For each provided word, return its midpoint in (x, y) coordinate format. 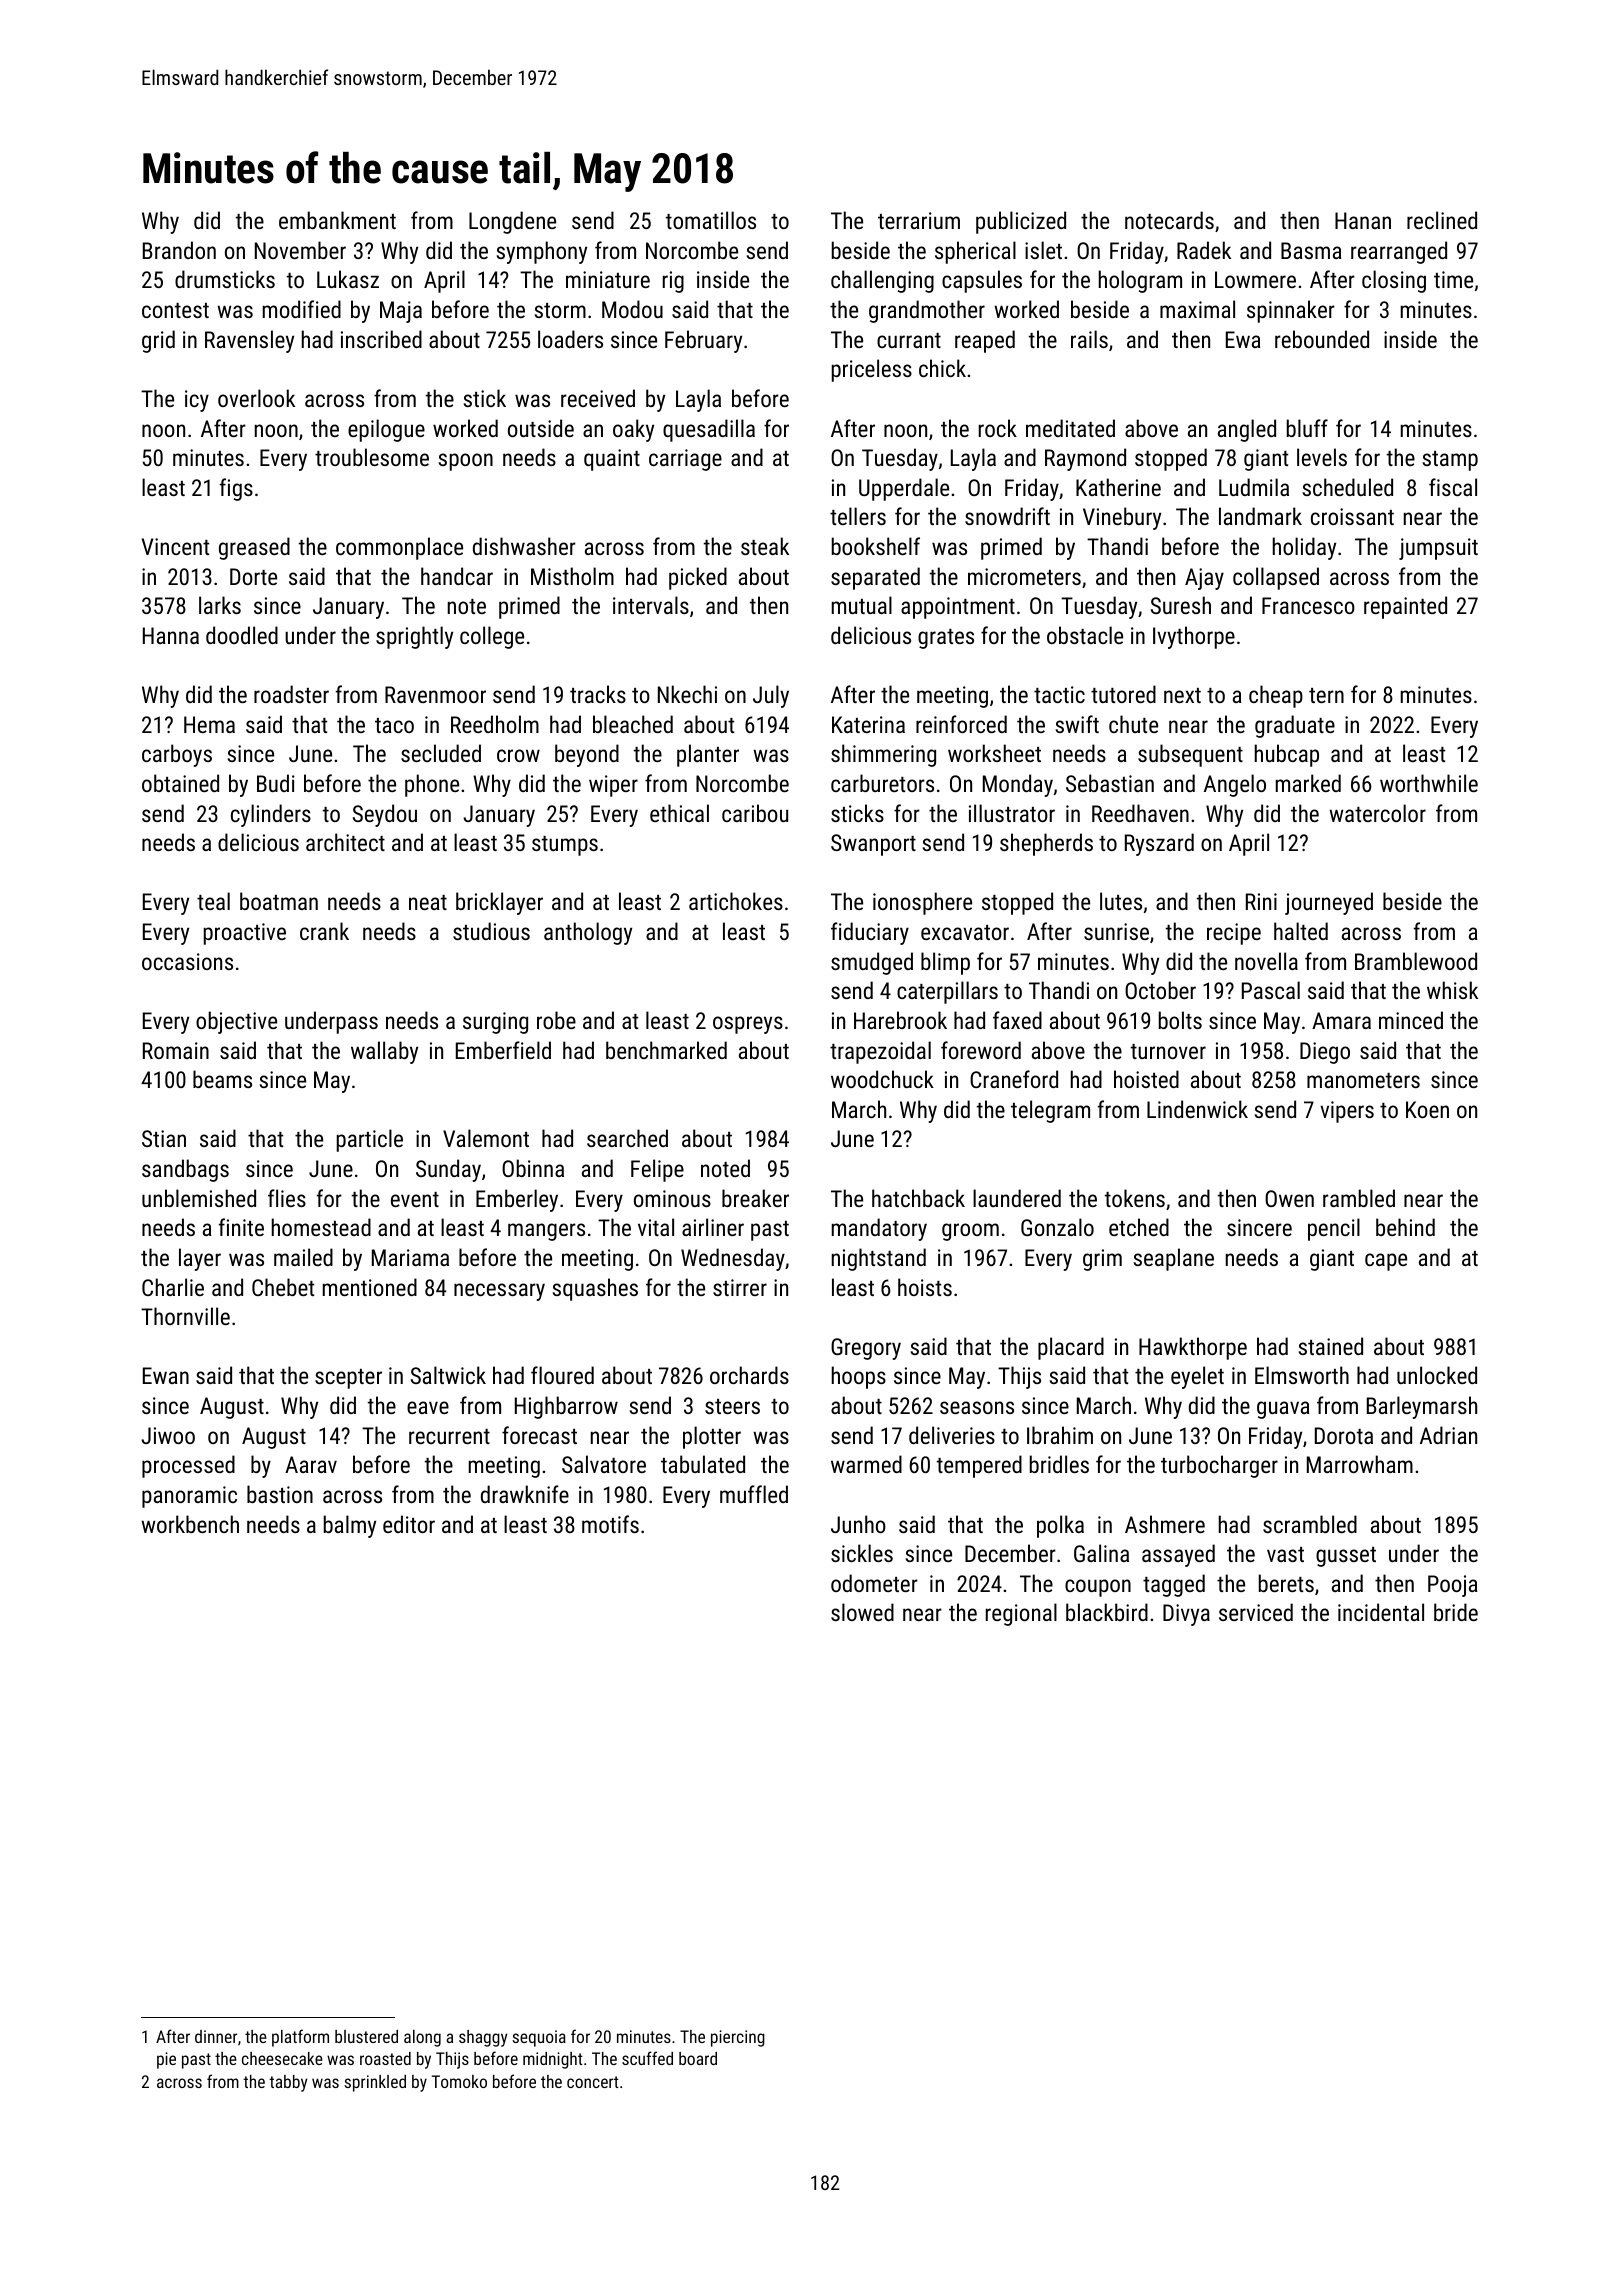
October (1160, 990)
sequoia (539, 2038)
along (422, 2038)
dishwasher (524, 546)
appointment (958, 608)
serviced (1256, 1612)
